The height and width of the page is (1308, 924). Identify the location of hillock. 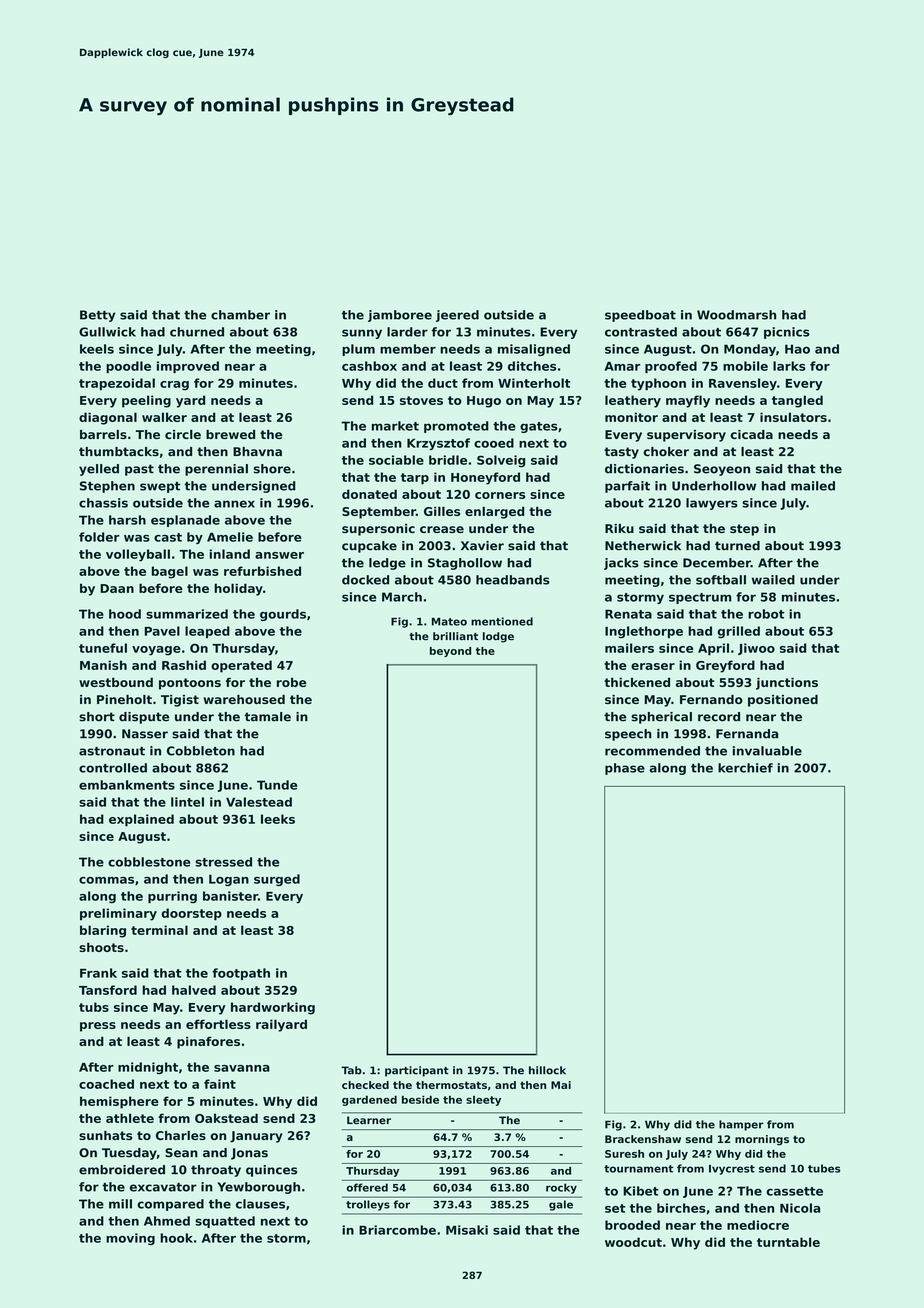
(547, 1070).
